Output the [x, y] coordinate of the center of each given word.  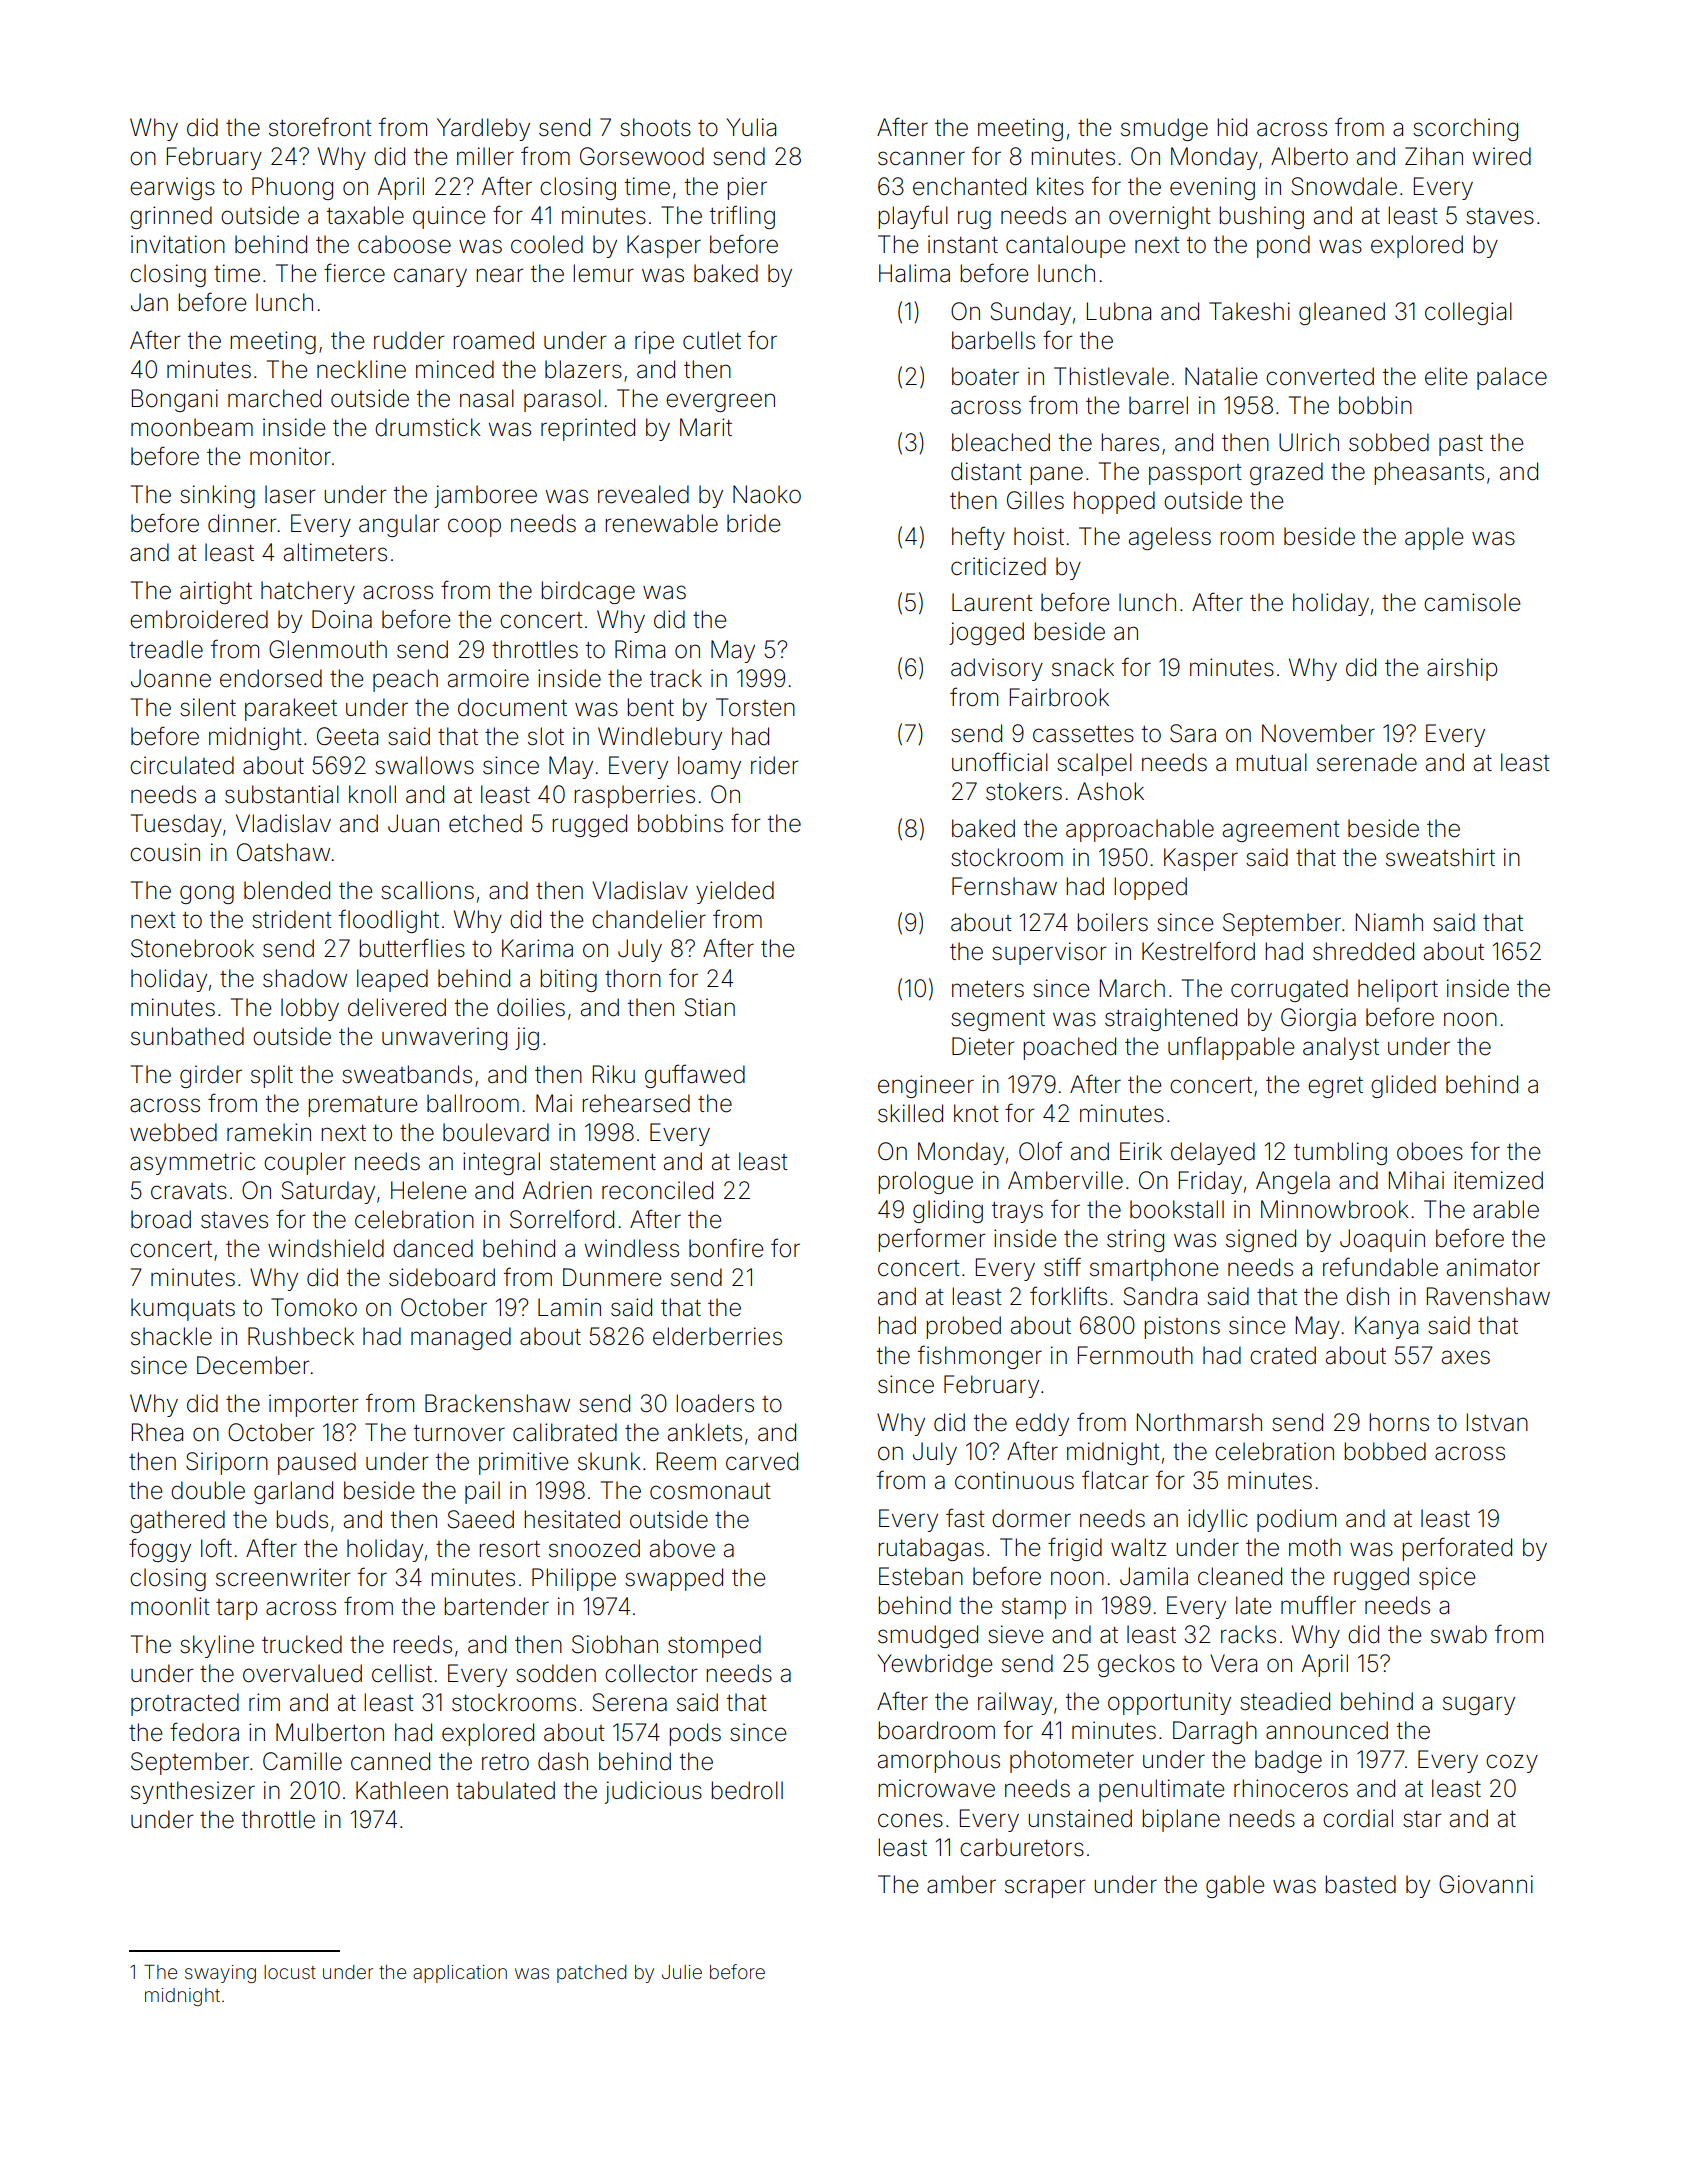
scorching [1465, 129]
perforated [1457, 1549]
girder [211, 1076]
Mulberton [330, 1732]
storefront [320, 127]
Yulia [751, 127]
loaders [715, 1403]
